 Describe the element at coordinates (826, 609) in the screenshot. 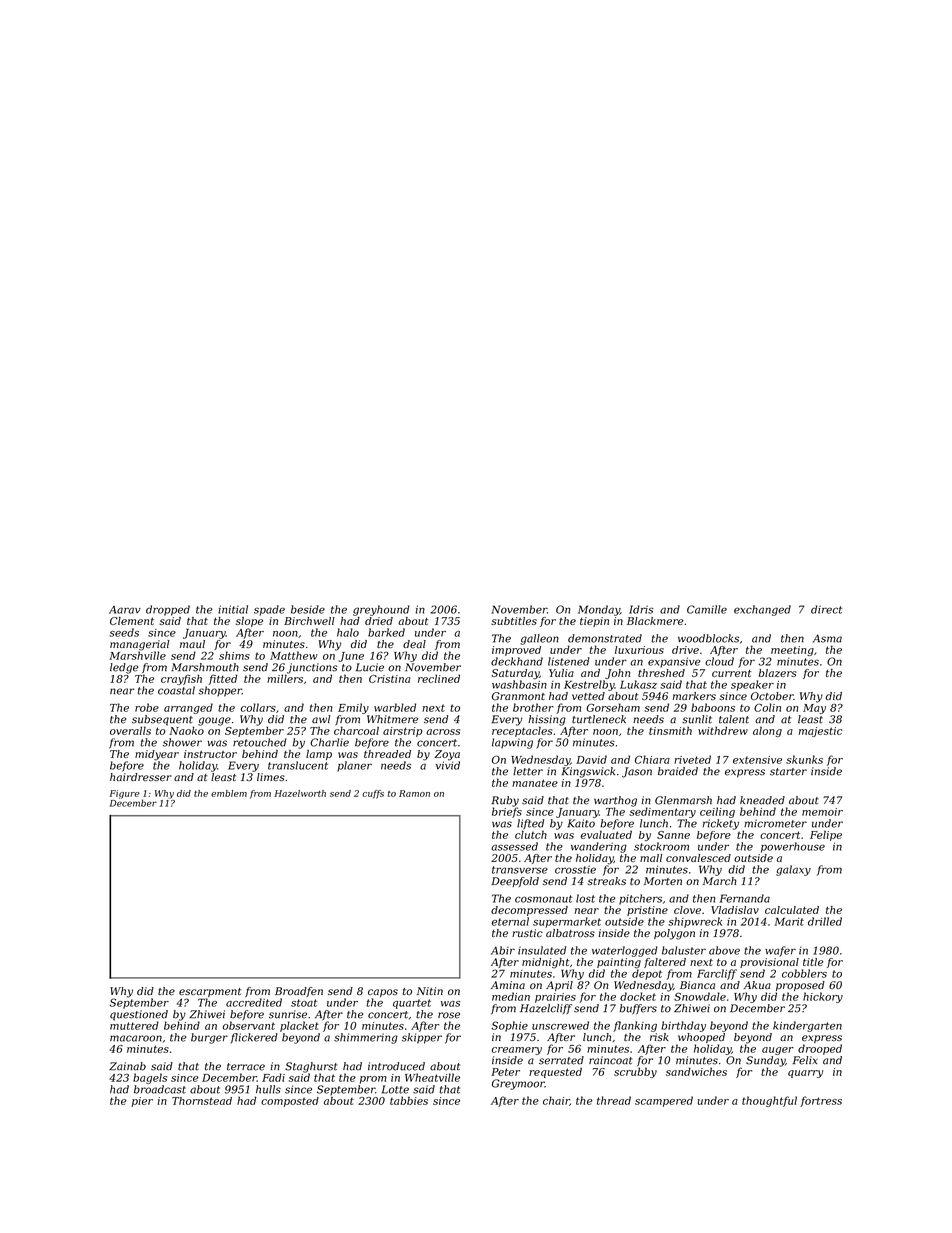

I see `direct` at that location.
